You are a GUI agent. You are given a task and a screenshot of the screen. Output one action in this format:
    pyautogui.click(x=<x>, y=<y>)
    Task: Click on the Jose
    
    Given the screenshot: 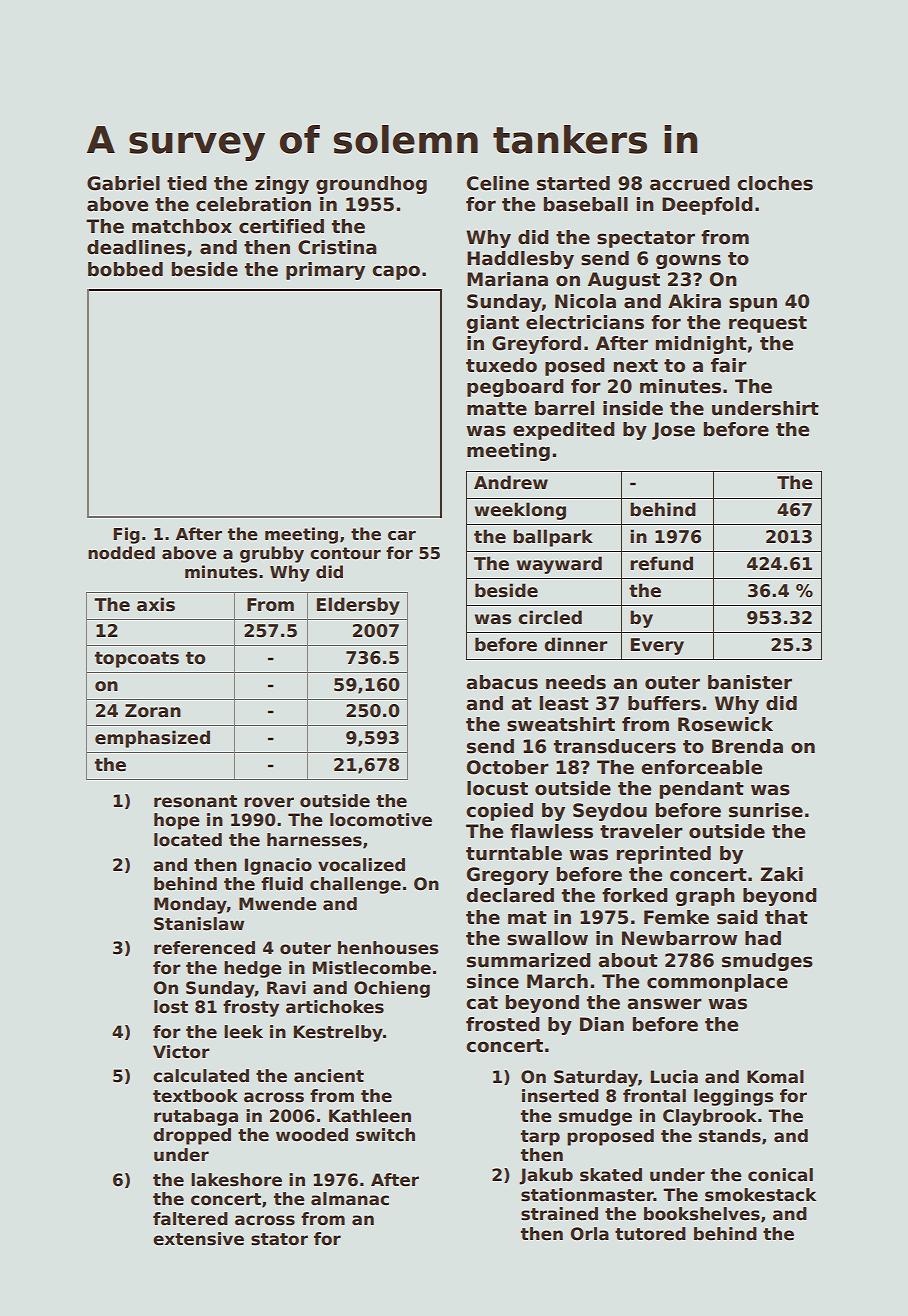 What is the action you would take?
    pyautogui.click(x=673, y=431)
